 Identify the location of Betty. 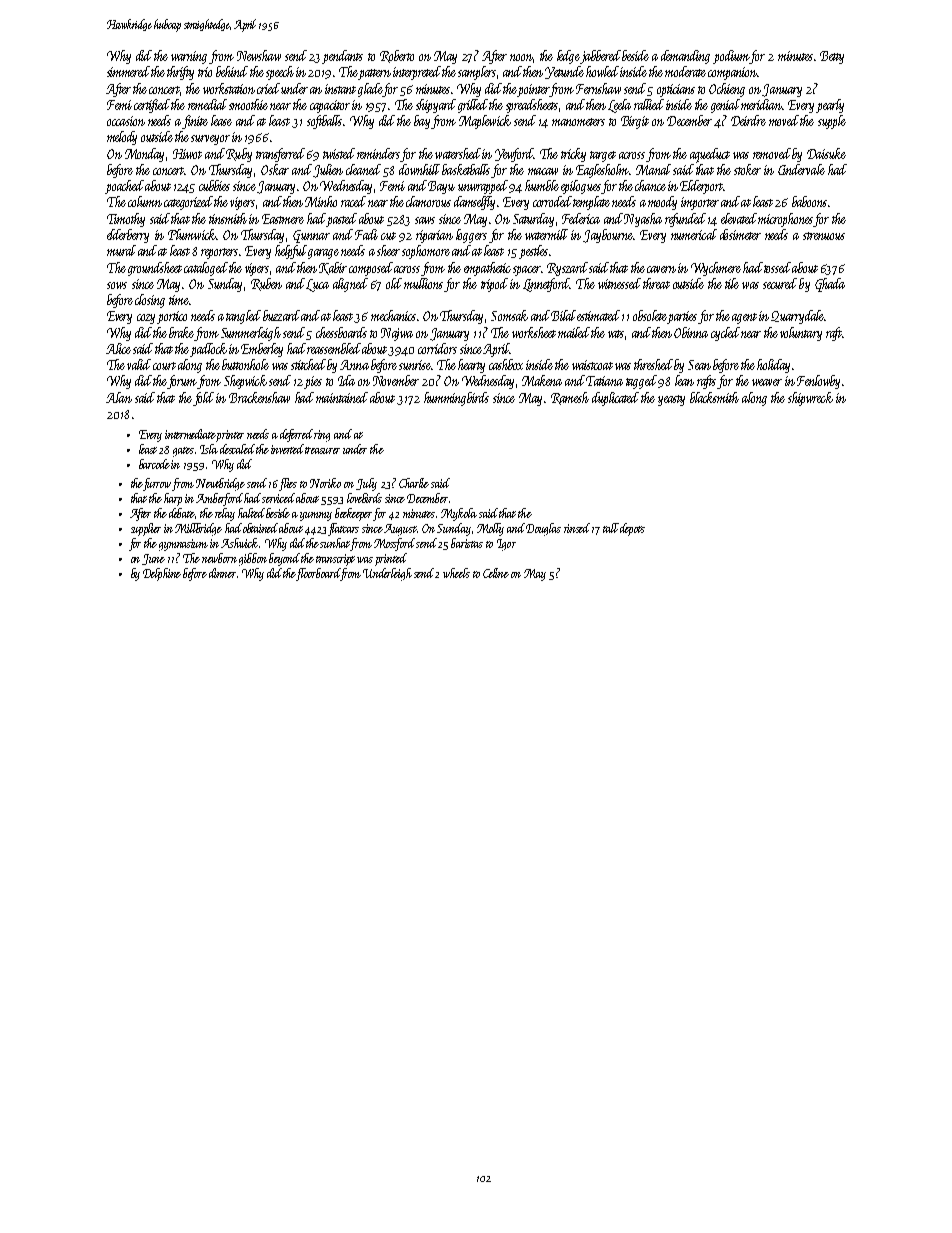
(832, 57).
